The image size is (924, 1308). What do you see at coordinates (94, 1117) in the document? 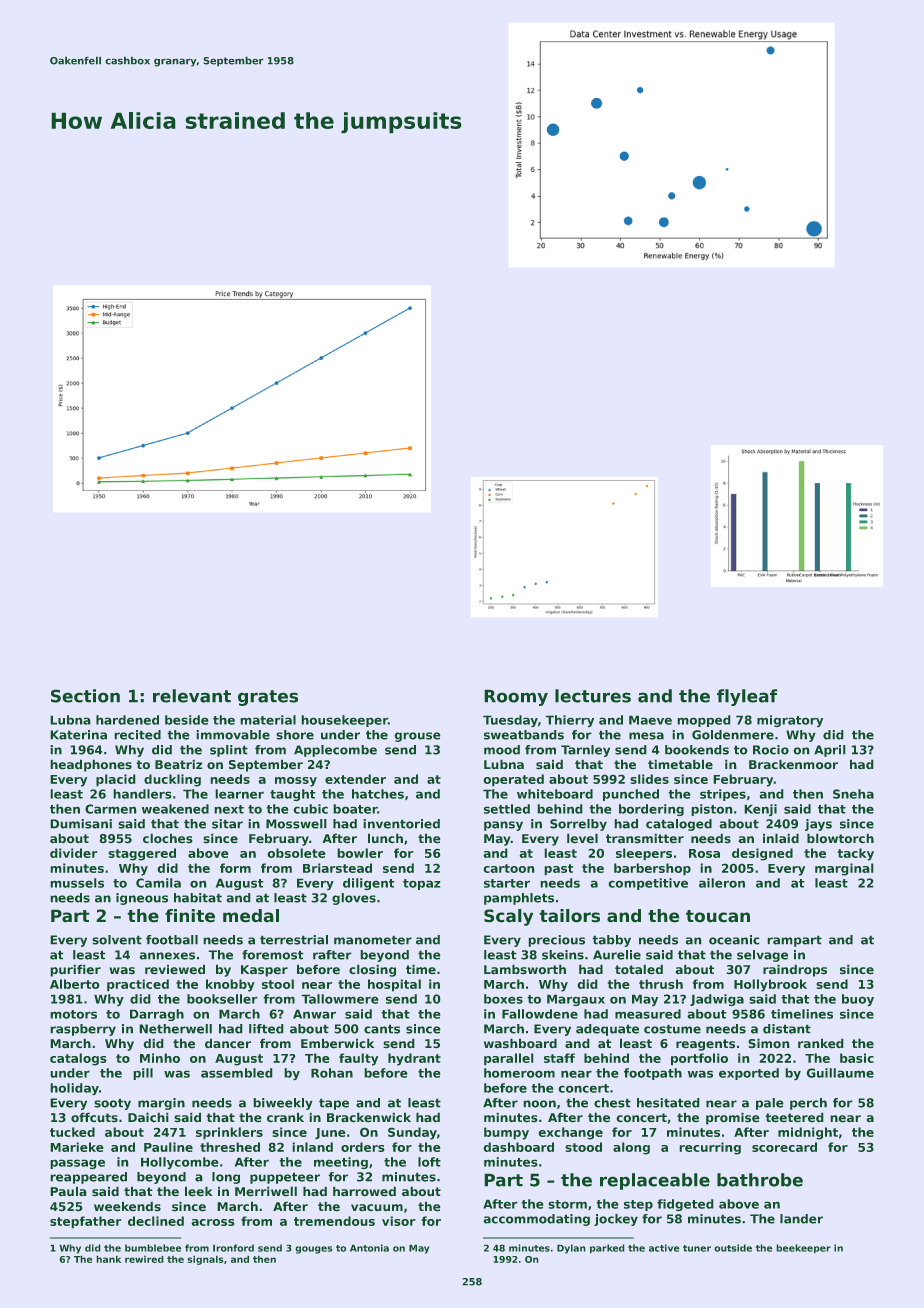
I see `offcuts` at bounding box center [94, 1117].
